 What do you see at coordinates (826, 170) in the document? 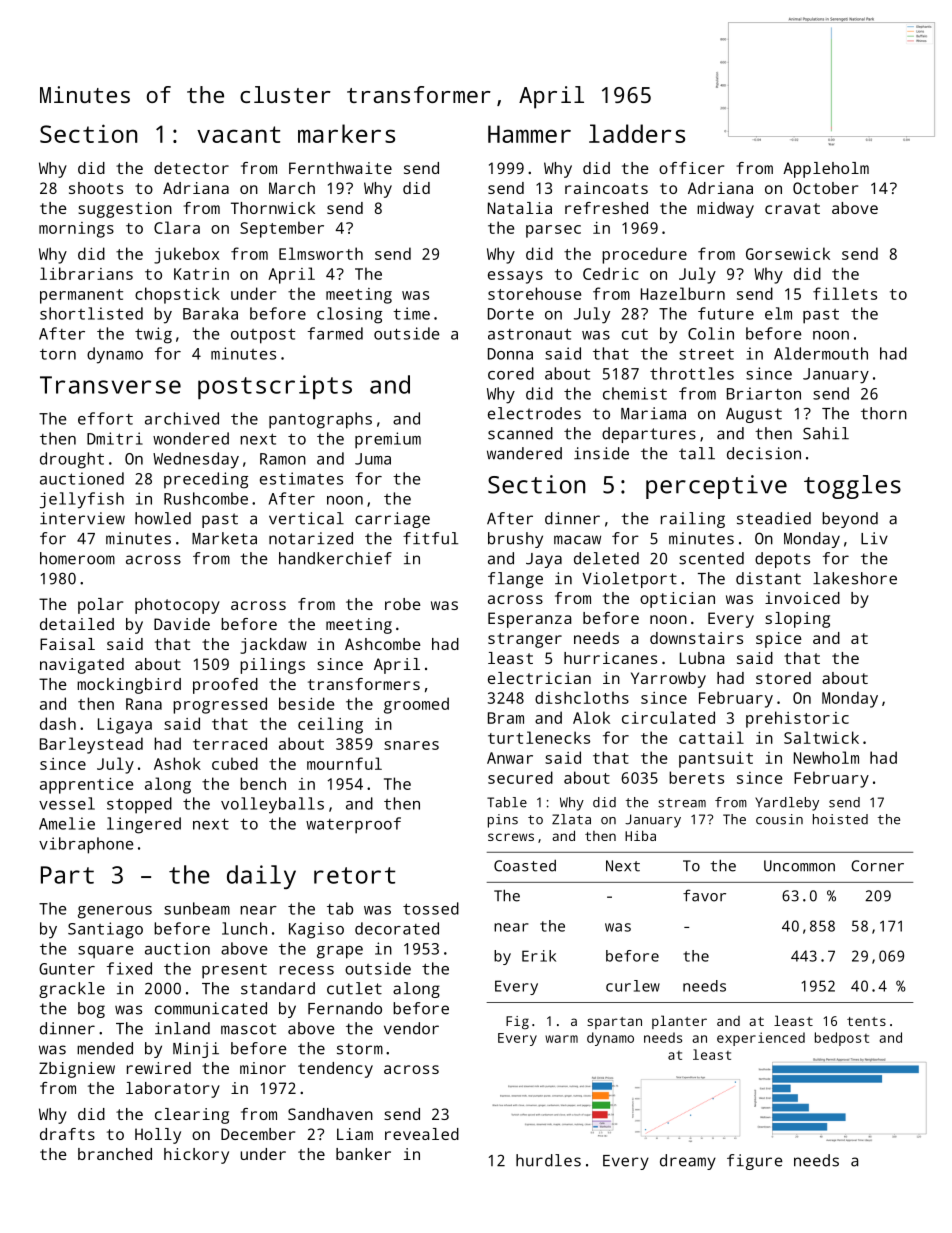
I see `Appleholm` at bounding box center [826, 170].
